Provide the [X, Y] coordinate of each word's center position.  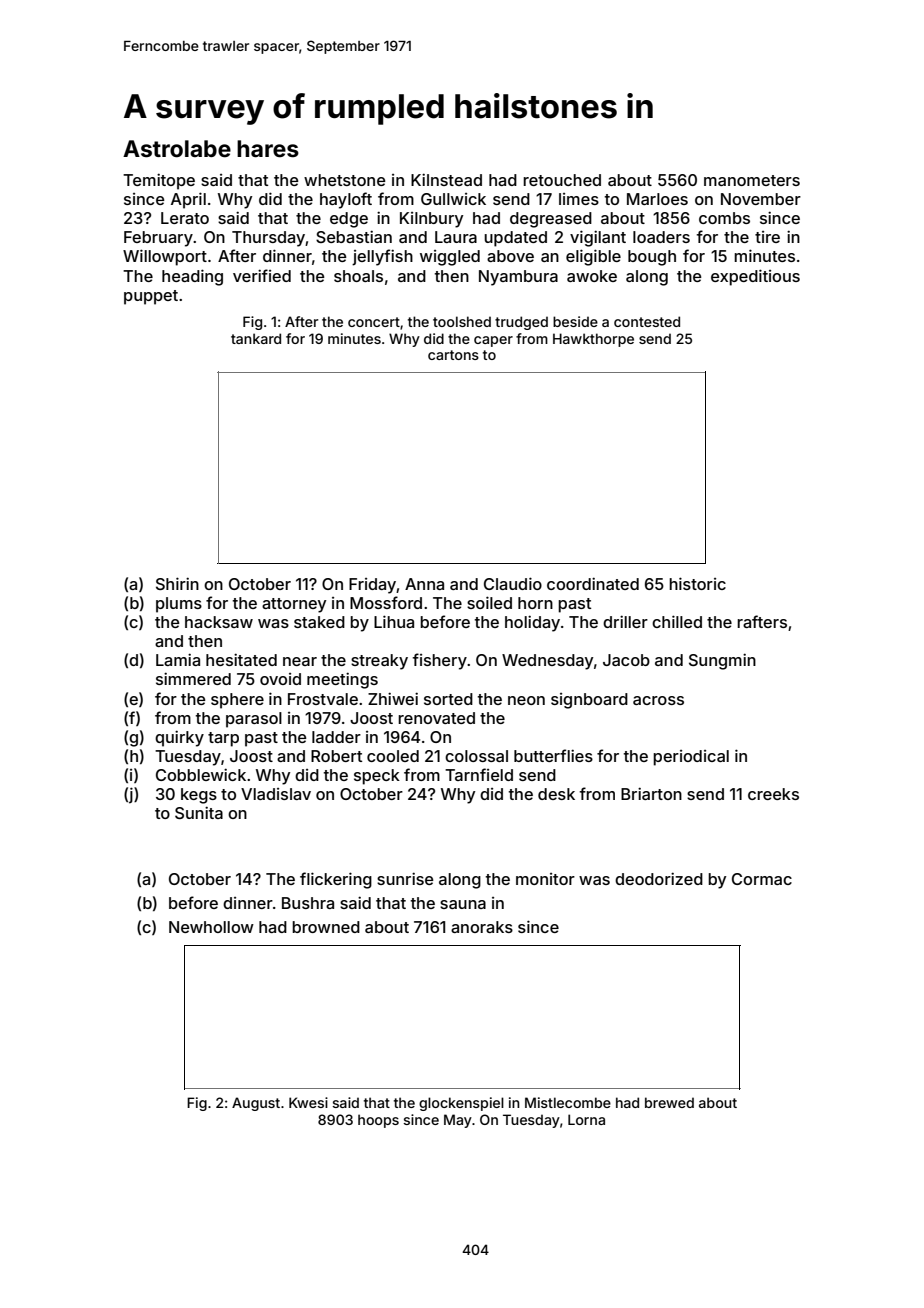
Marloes [657, 199]
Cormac [762, 879]
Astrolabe [177, 149]
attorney [294, 605]
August [256, 1104]
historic [697, 583]
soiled [489, 602]
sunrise [405, 878]
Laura [456, 237]
